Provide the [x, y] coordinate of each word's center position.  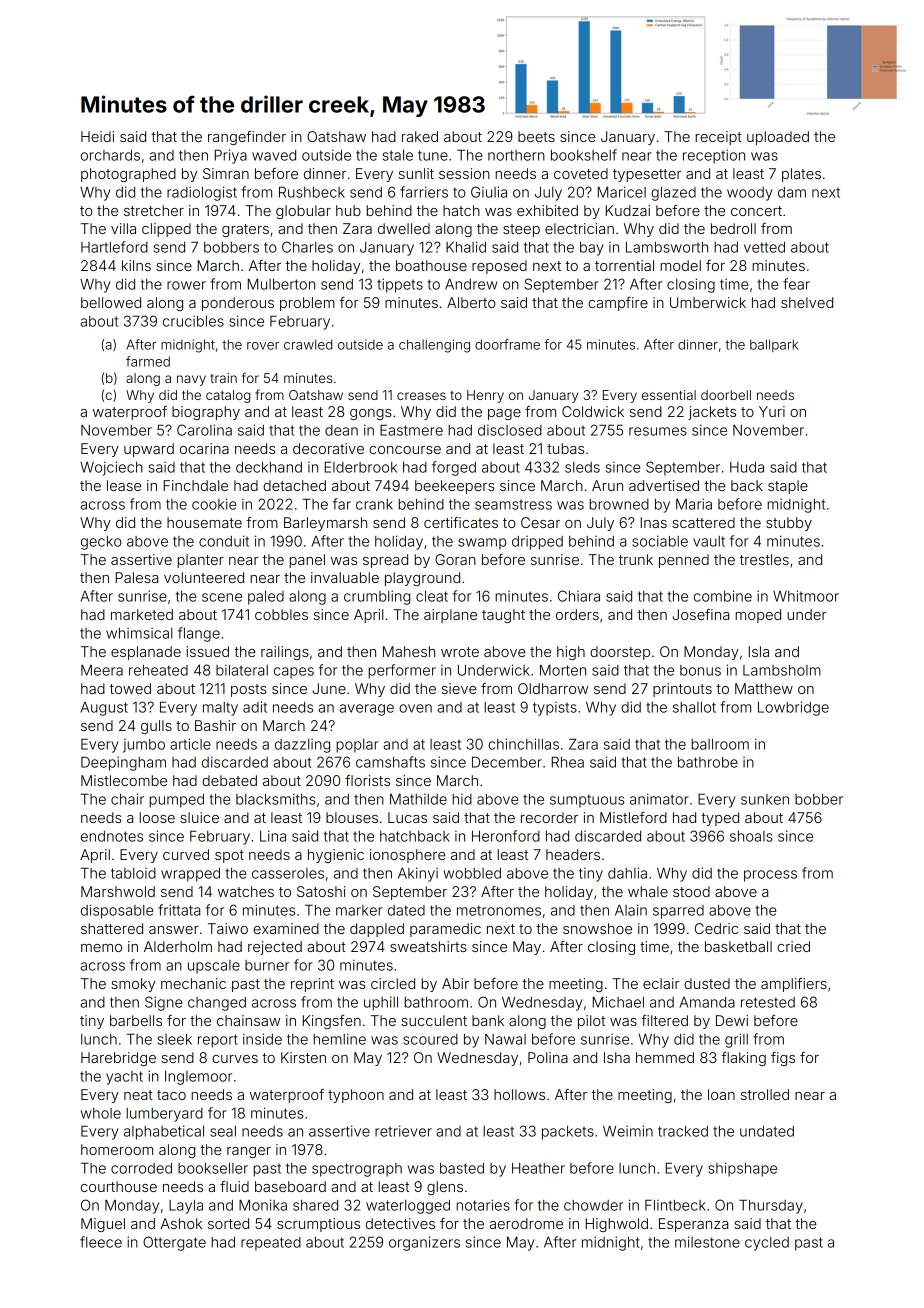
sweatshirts [428, 946]
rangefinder [247, 138]
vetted [764, 247]
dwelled [404, 228]
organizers [424, 1243]
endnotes [112, 836]
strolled [765, 1094]
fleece [101, 1242]
